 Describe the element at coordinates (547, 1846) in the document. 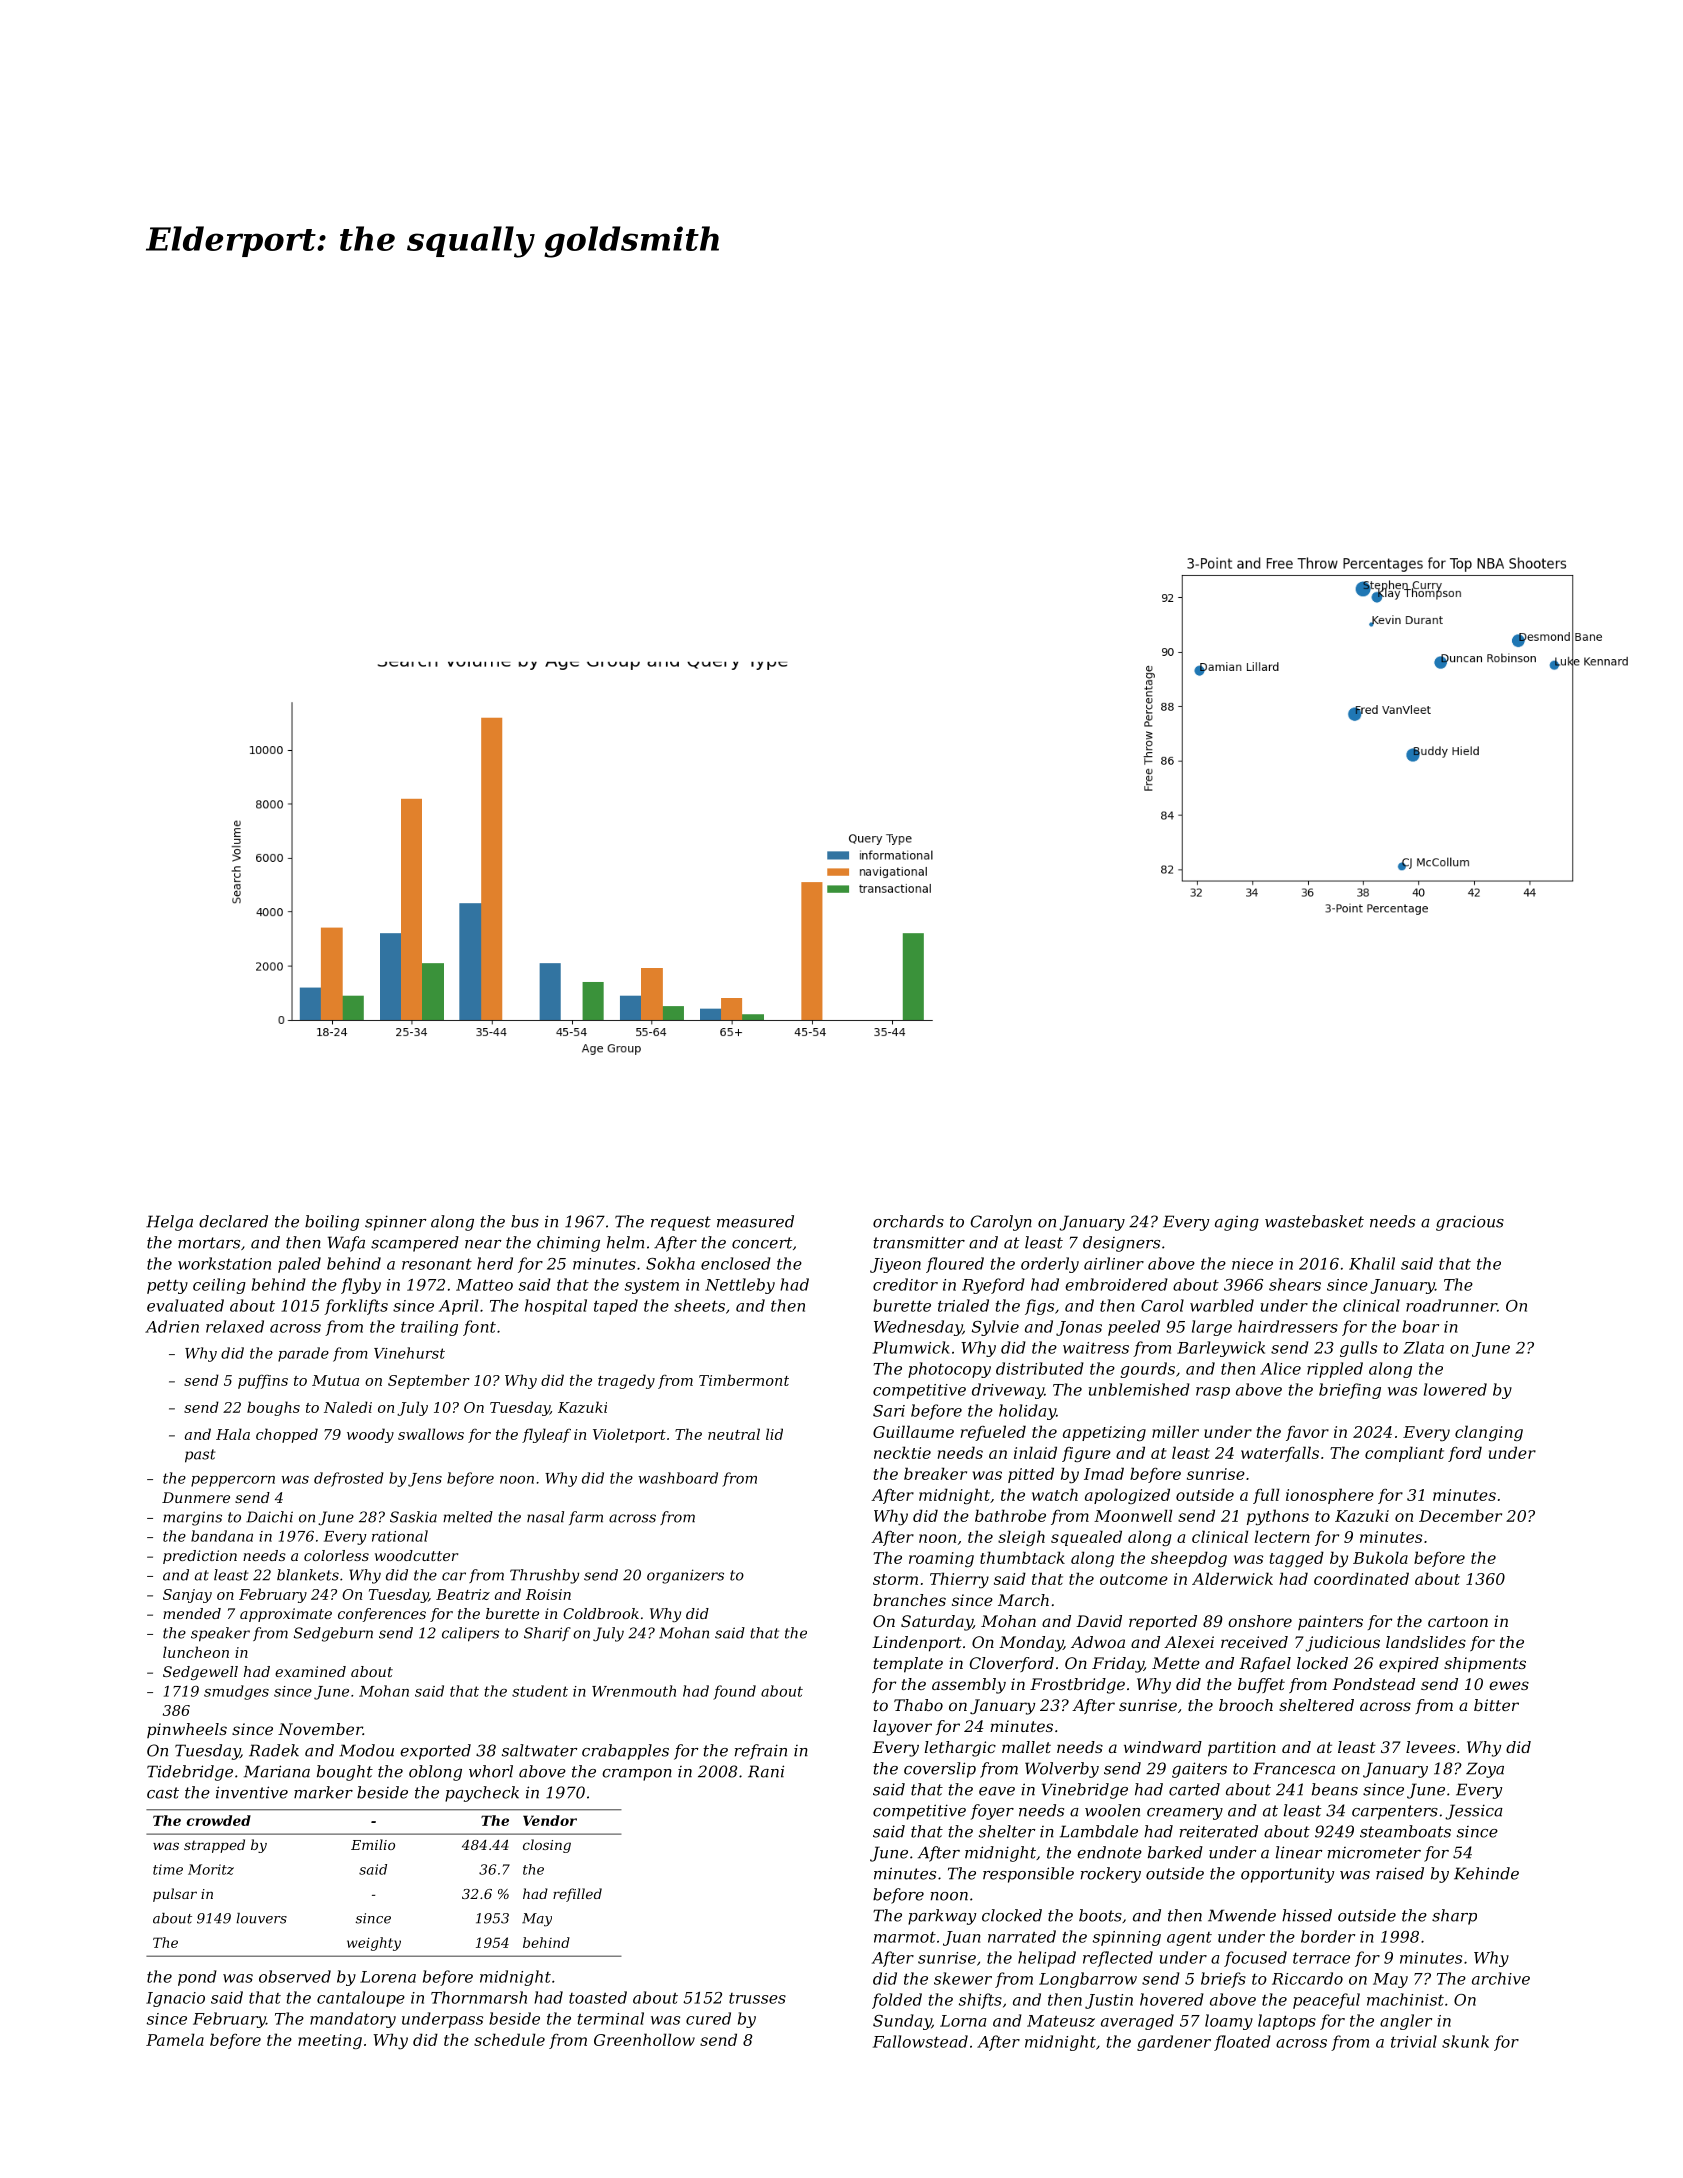

I see `closing` at that location.
